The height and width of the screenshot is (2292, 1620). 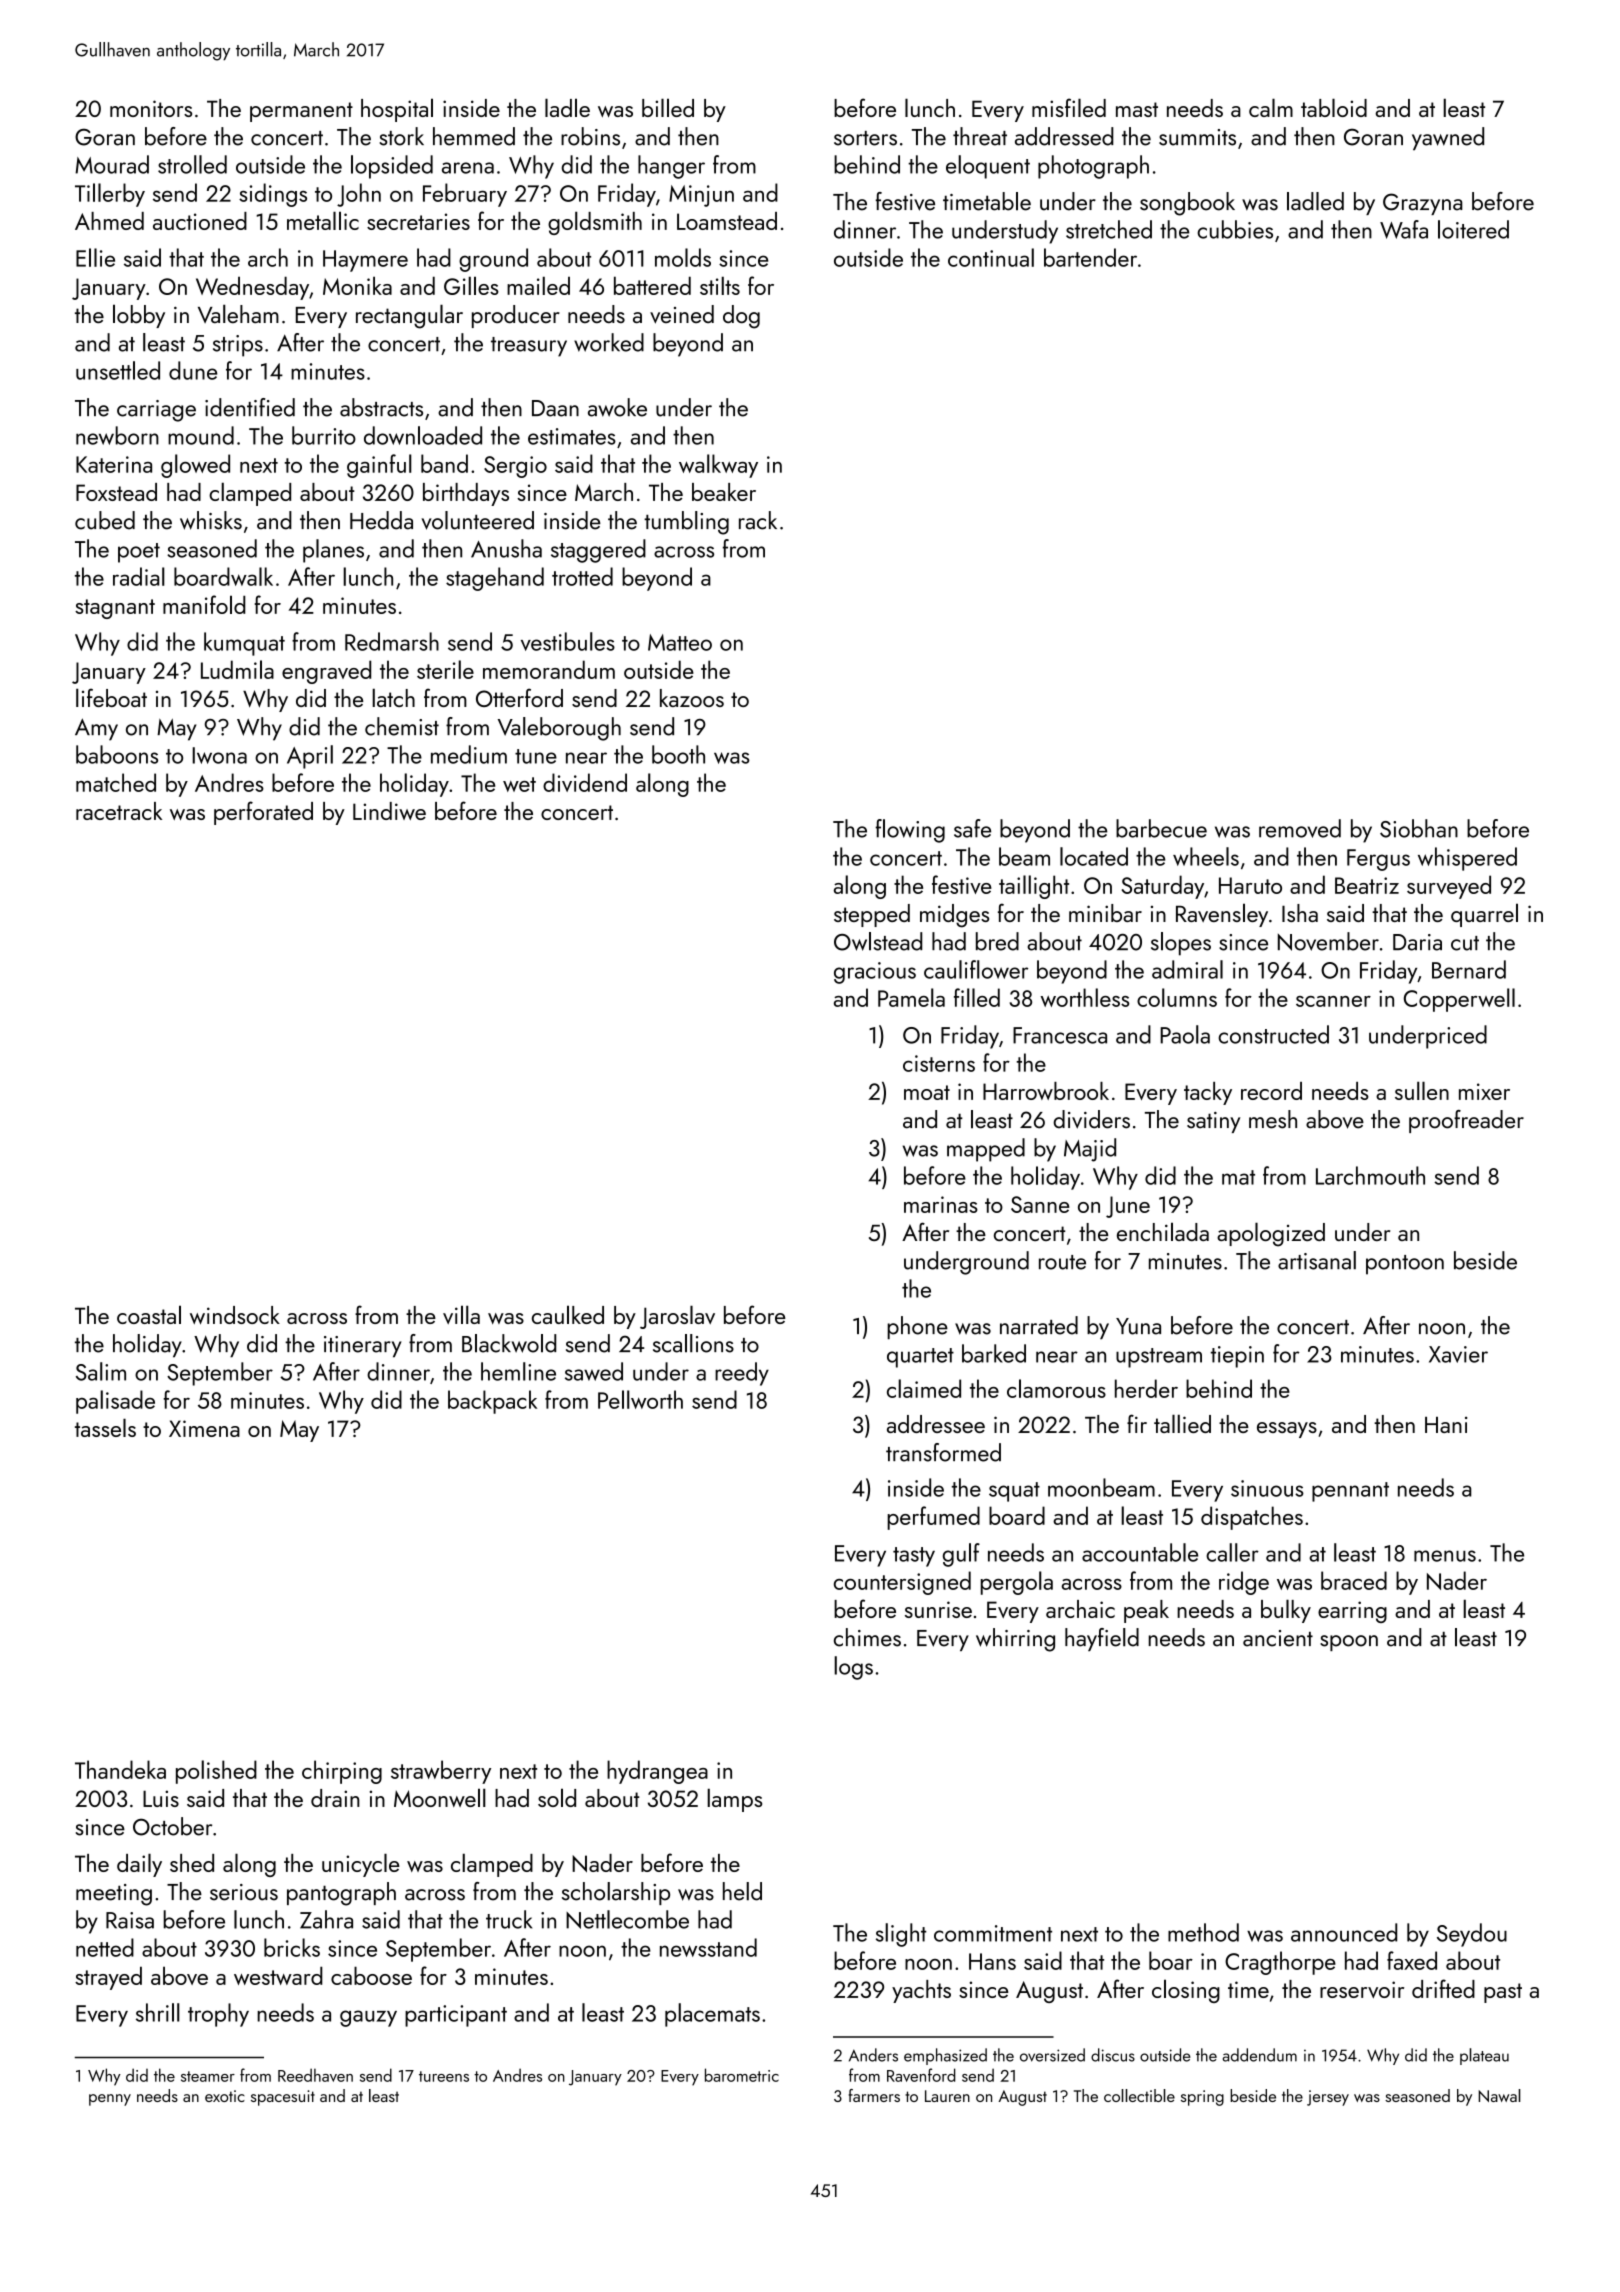 What do you see at coordinates (1349, 1643) in the screenshot?
I see `spoon` at bounding box center [1349, 1643].
